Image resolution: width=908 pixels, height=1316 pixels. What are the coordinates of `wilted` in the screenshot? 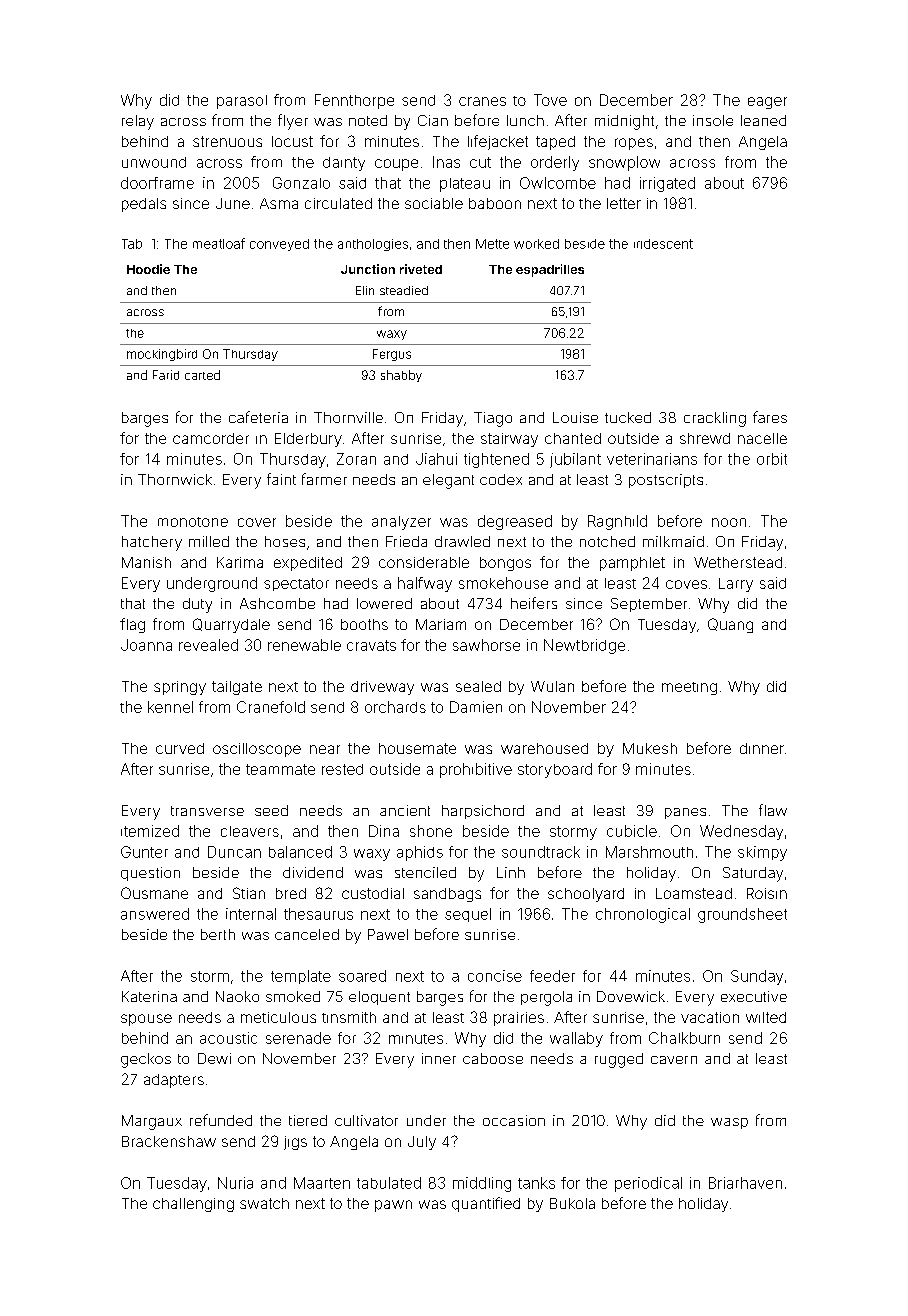 It's located at (766, 1017).
